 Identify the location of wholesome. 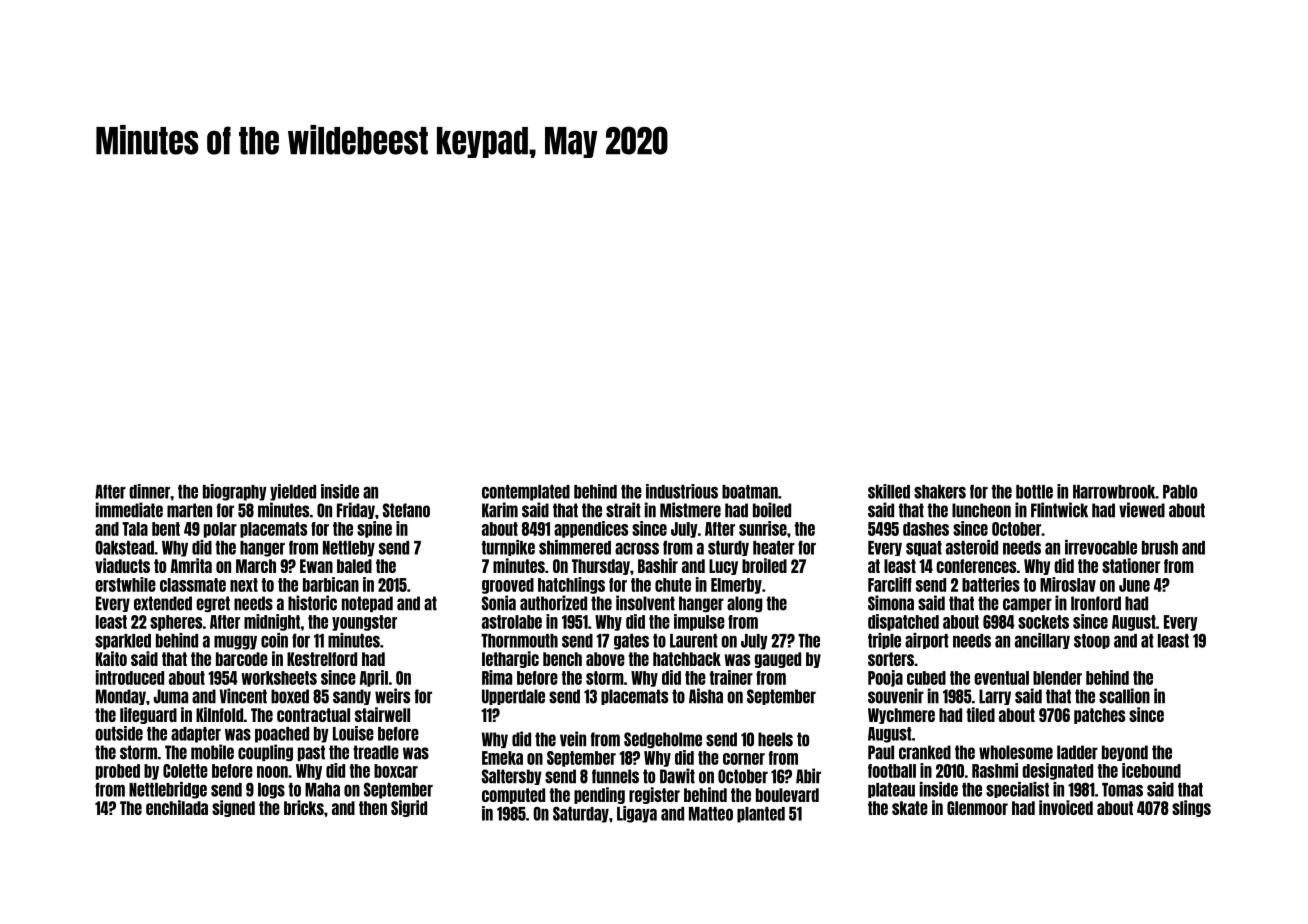
(1016, 752).
